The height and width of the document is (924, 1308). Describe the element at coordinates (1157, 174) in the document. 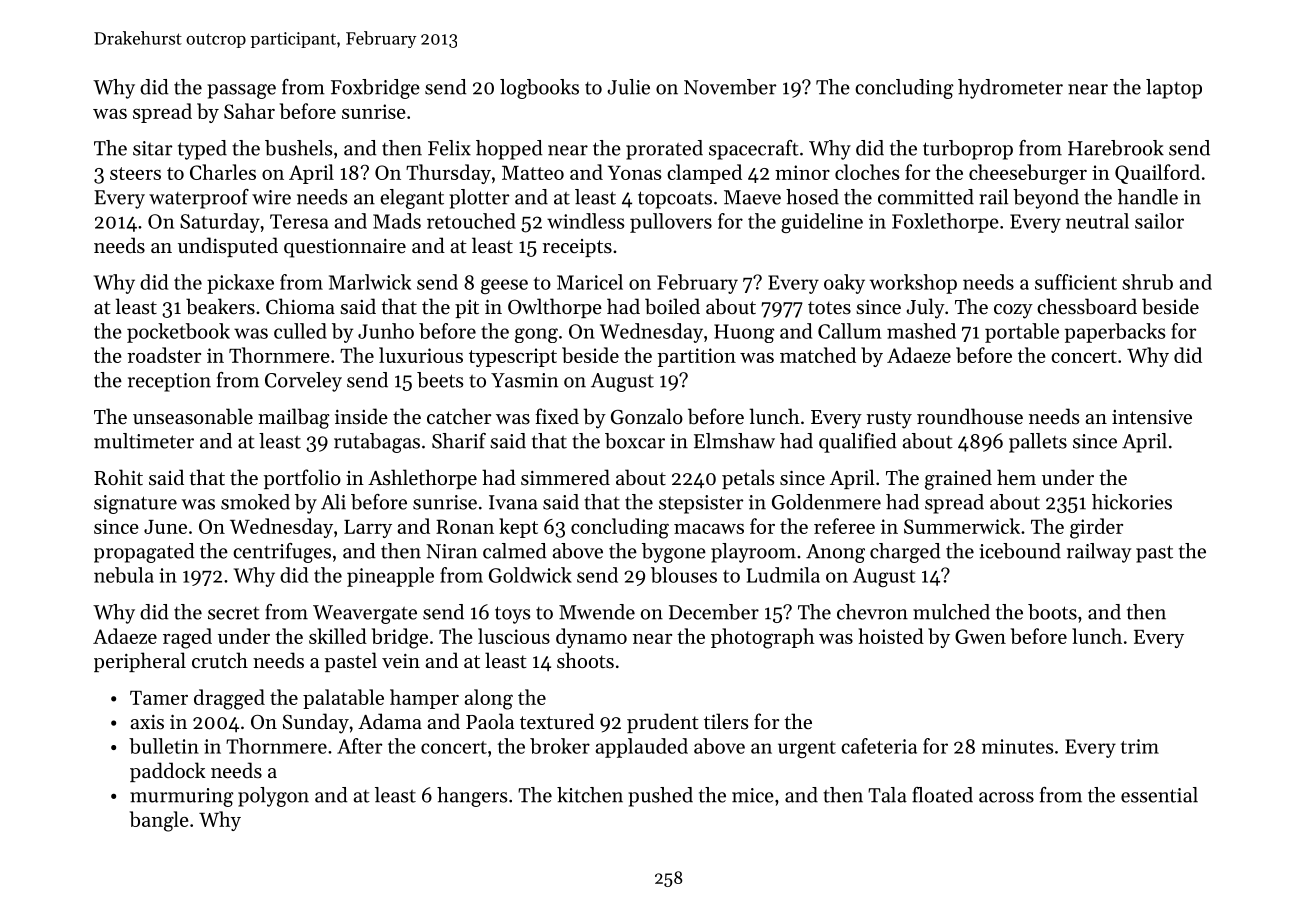

I see `Quailford` at that location.
